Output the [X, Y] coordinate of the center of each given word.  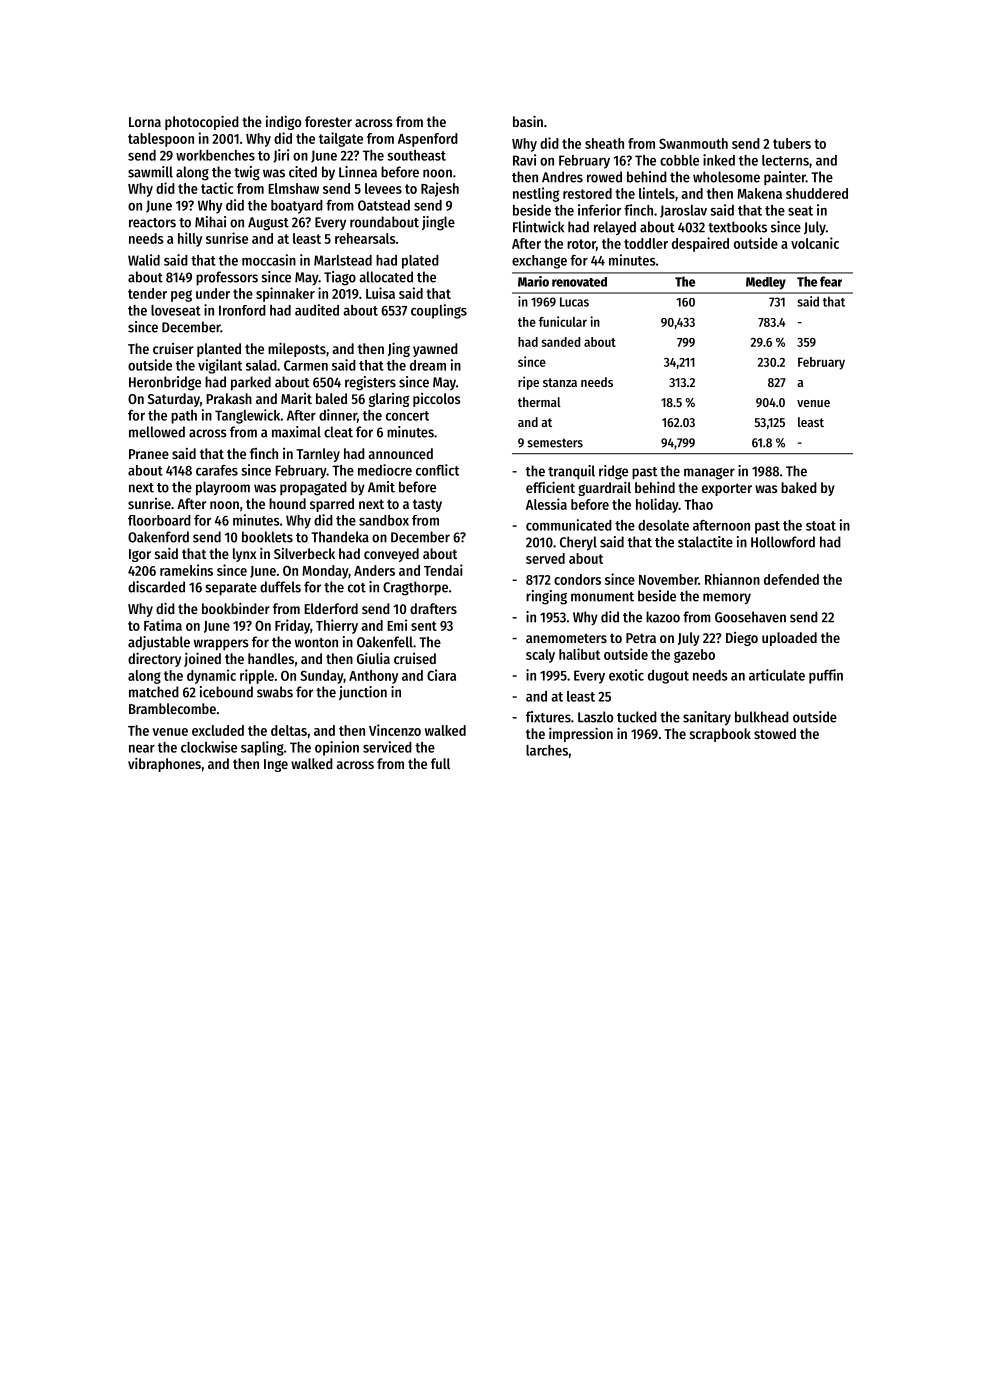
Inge [276, 765]
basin [528, 121]
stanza [560, 382]
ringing [546, 597]
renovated [579, 282]
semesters [555, 443]
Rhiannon [732, 579]
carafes [217, 470]
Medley [766, 283]
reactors [152, 223]
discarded [156, 587]
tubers [792, 143]
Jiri [281, 156]
